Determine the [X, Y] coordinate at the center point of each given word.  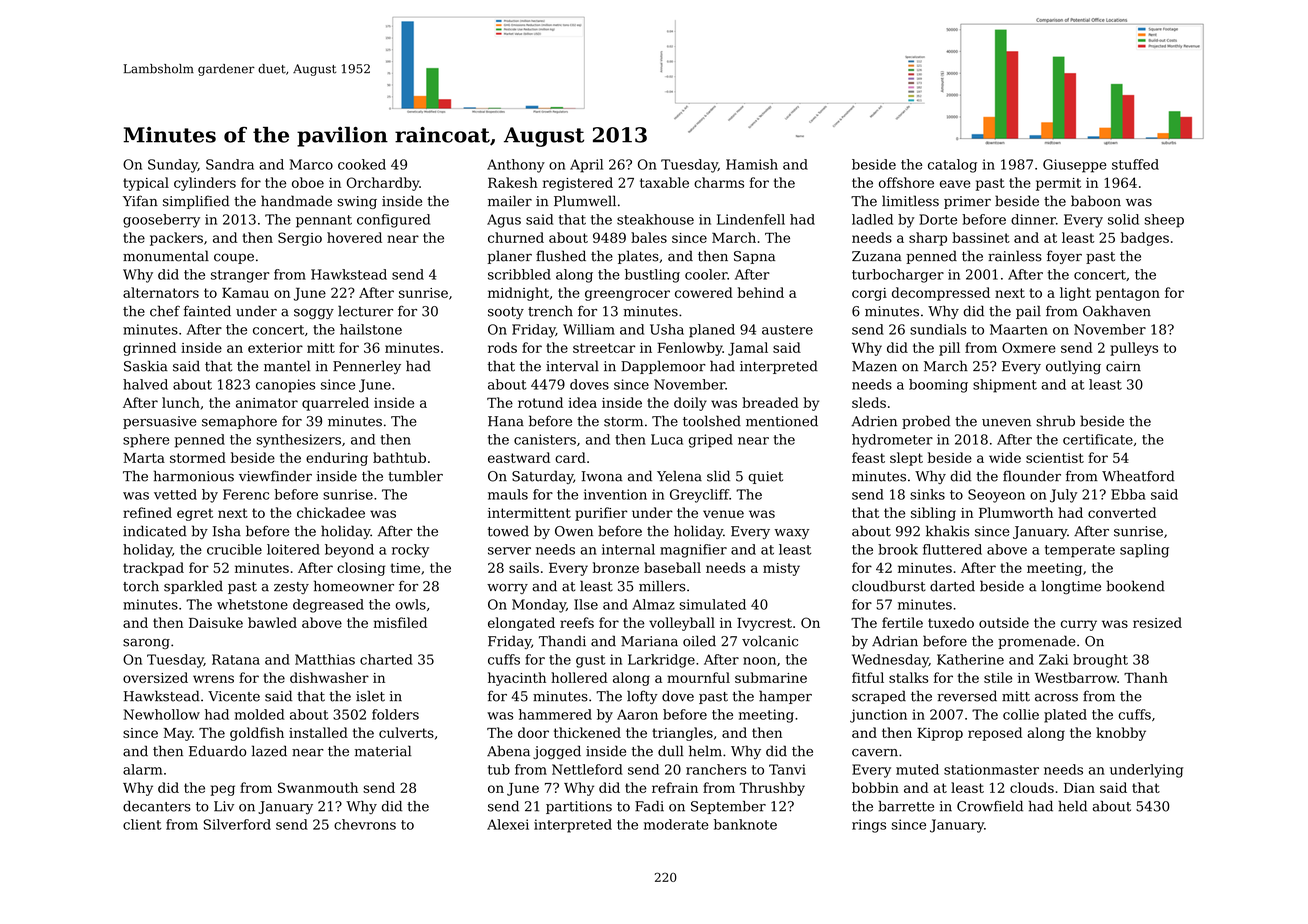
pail [1028, 312]
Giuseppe [1075, 166]
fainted [207, 311]
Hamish [752, 164]
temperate [1080, 551]
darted [952, 586]
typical [146, 184]
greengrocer [627, 295]
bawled [272, 622]
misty [781, 569]
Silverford [237, 824]
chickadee [331, 512]
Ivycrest [764, 624]
